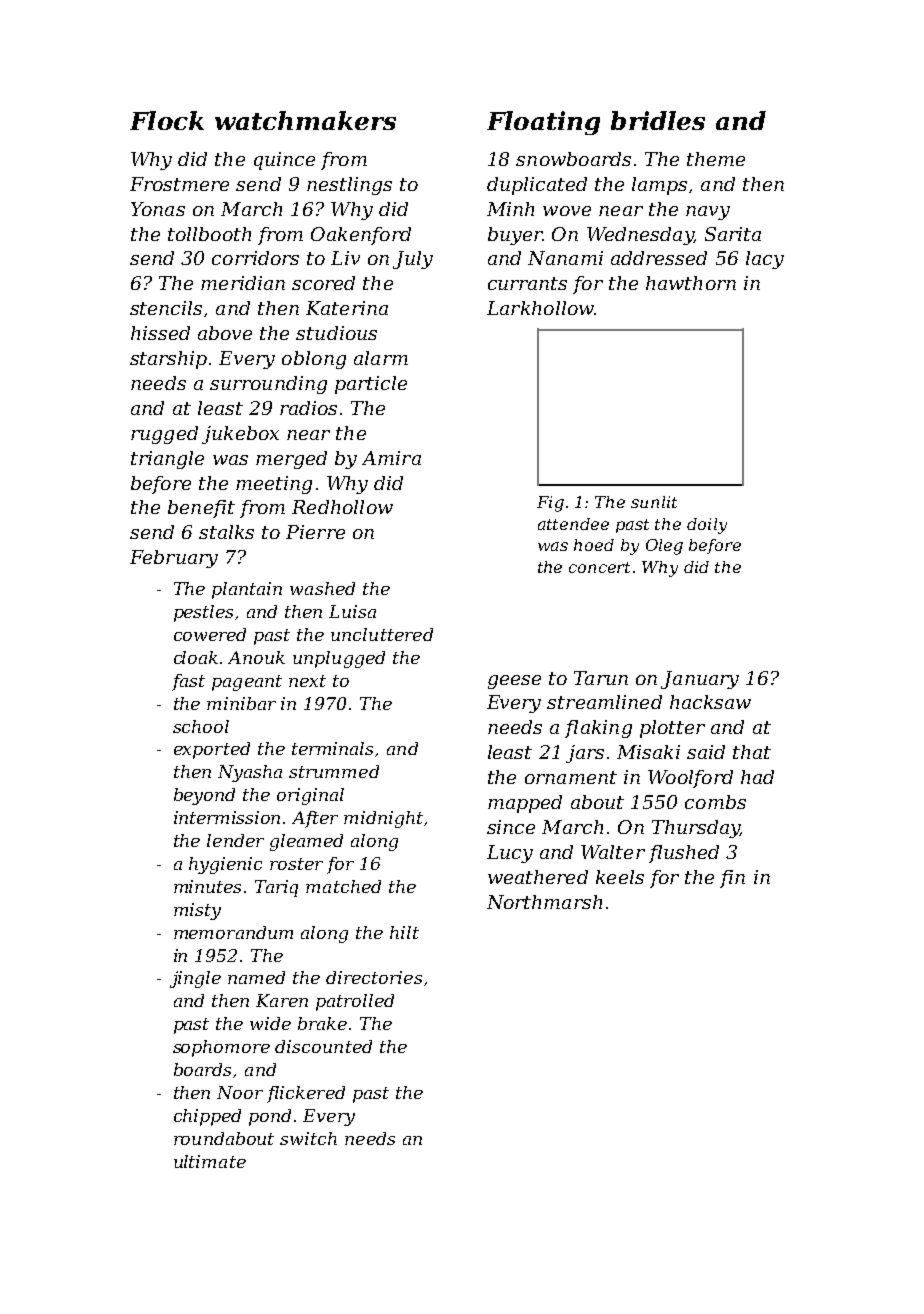 The width and height of the screenshot is (924, 1314). I want to click on attendee, so click(573, 524).
